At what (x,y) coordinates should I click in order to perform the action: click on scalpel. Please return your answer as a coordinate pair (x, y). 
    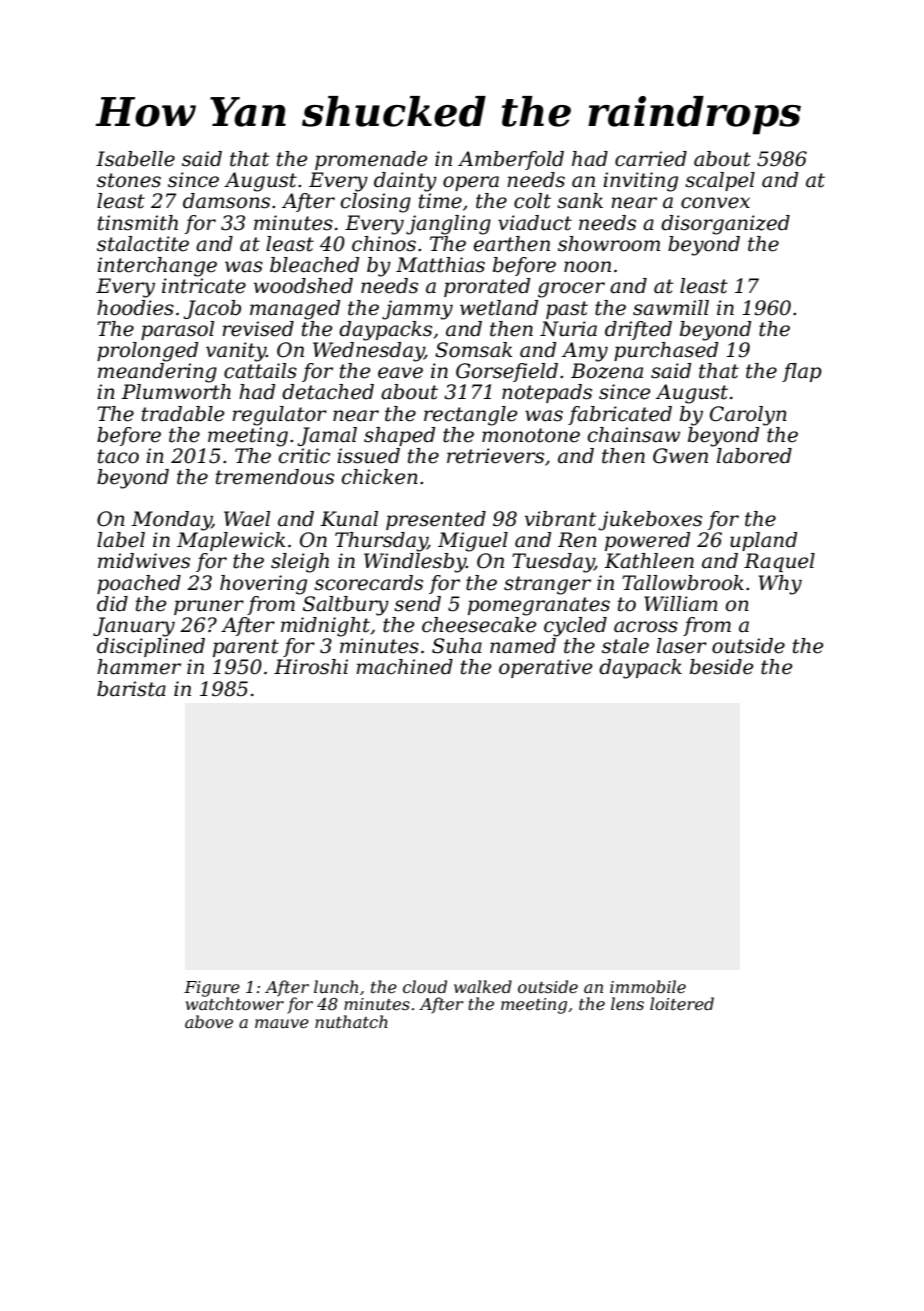
    Looking at the image, I should click on (720, 181).
